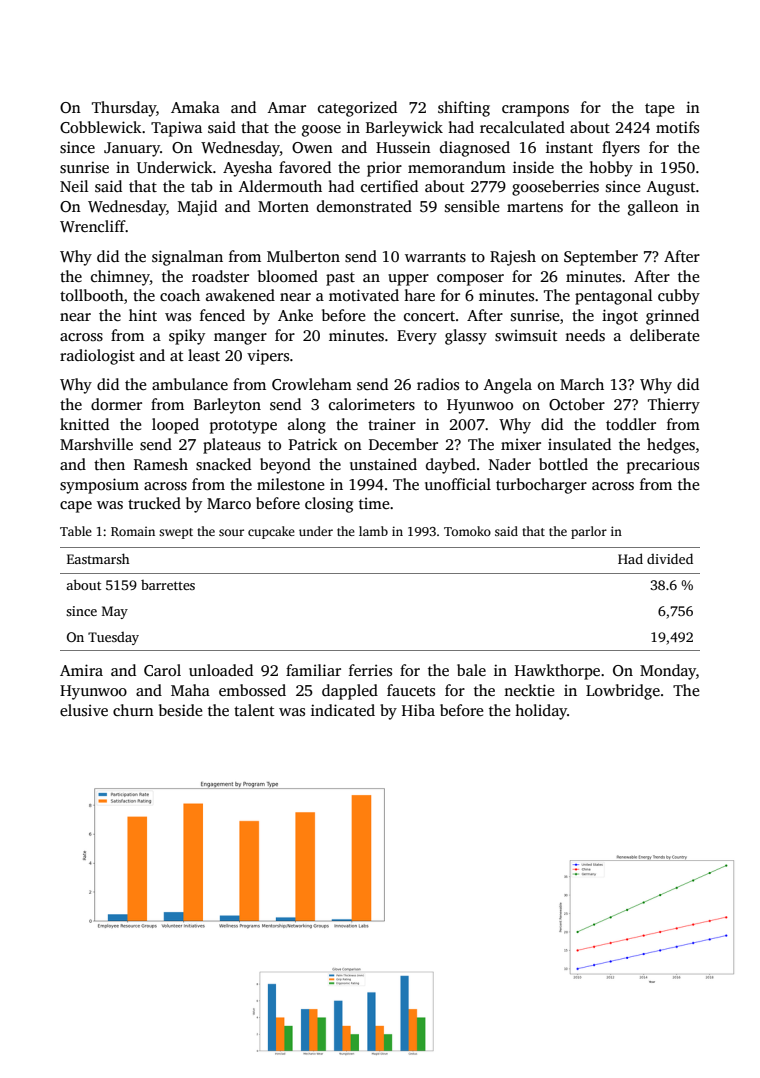 Image resolution: width=760 pixels, height=1078 pixels. What do you see at coordinates (133, 531) in the document?
I see `Romain` at bounding box center [133, 531].
